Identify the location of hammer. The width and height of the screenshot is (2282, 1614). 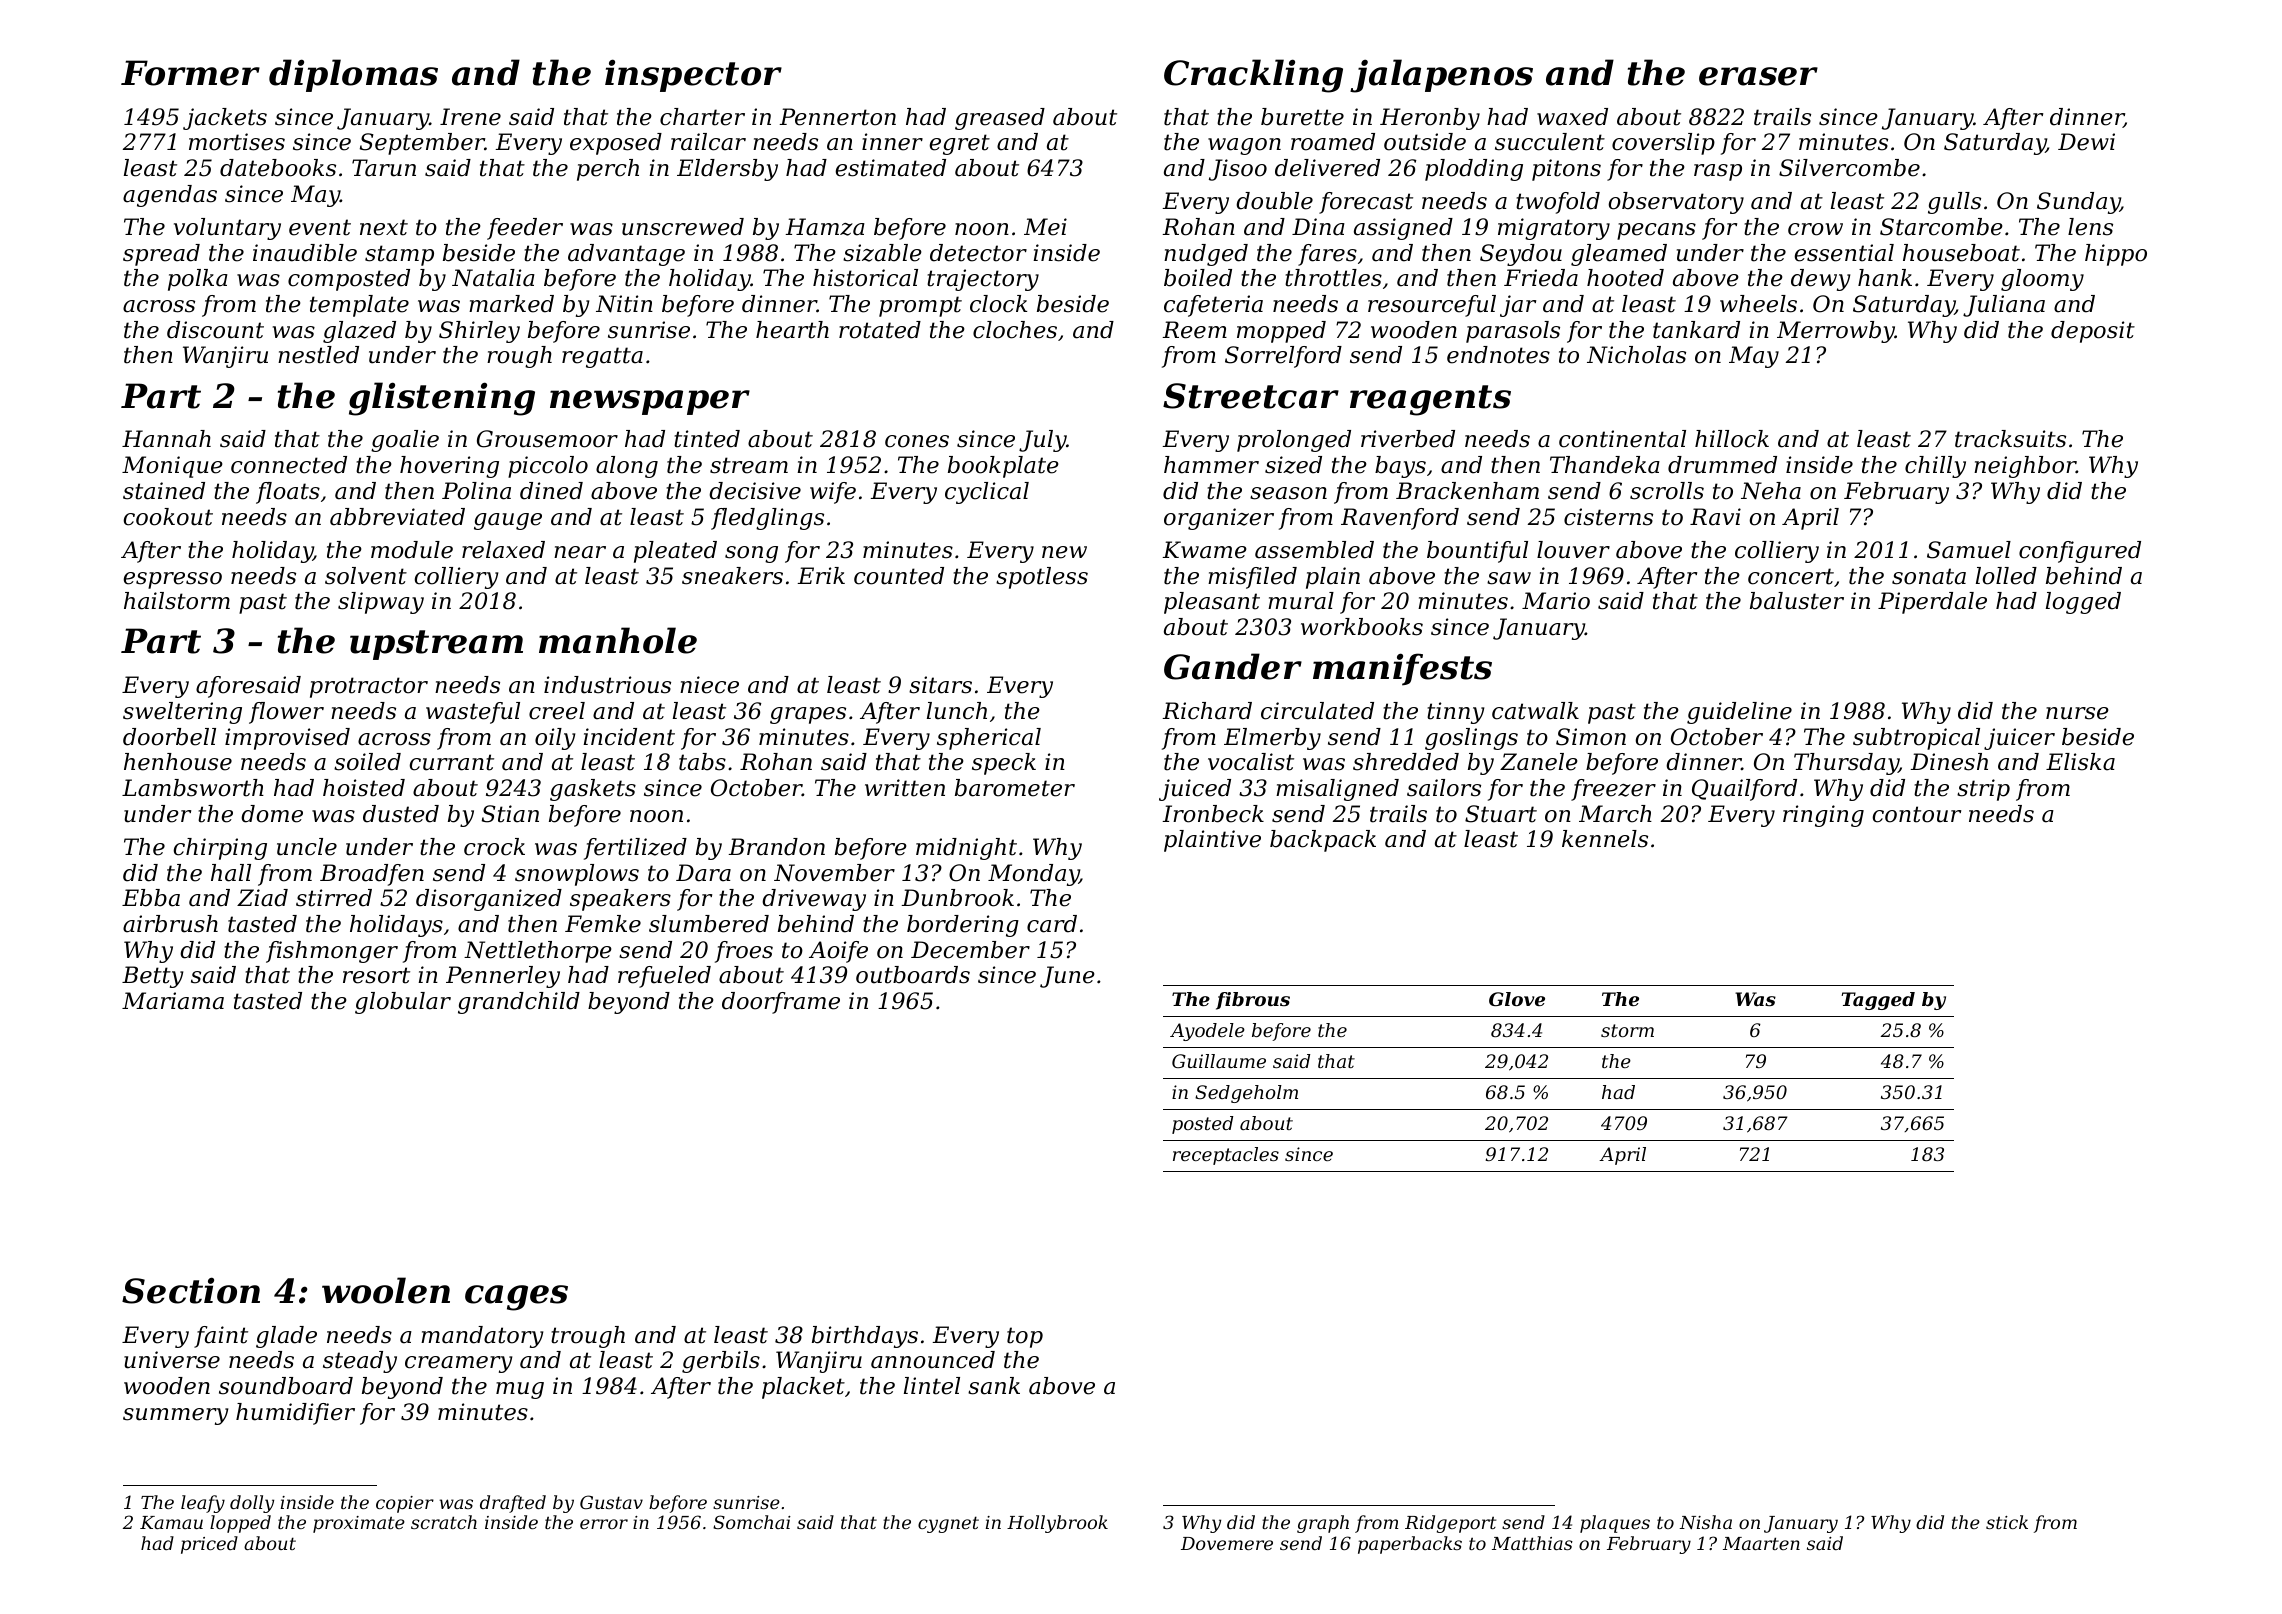
(1211, 465).
